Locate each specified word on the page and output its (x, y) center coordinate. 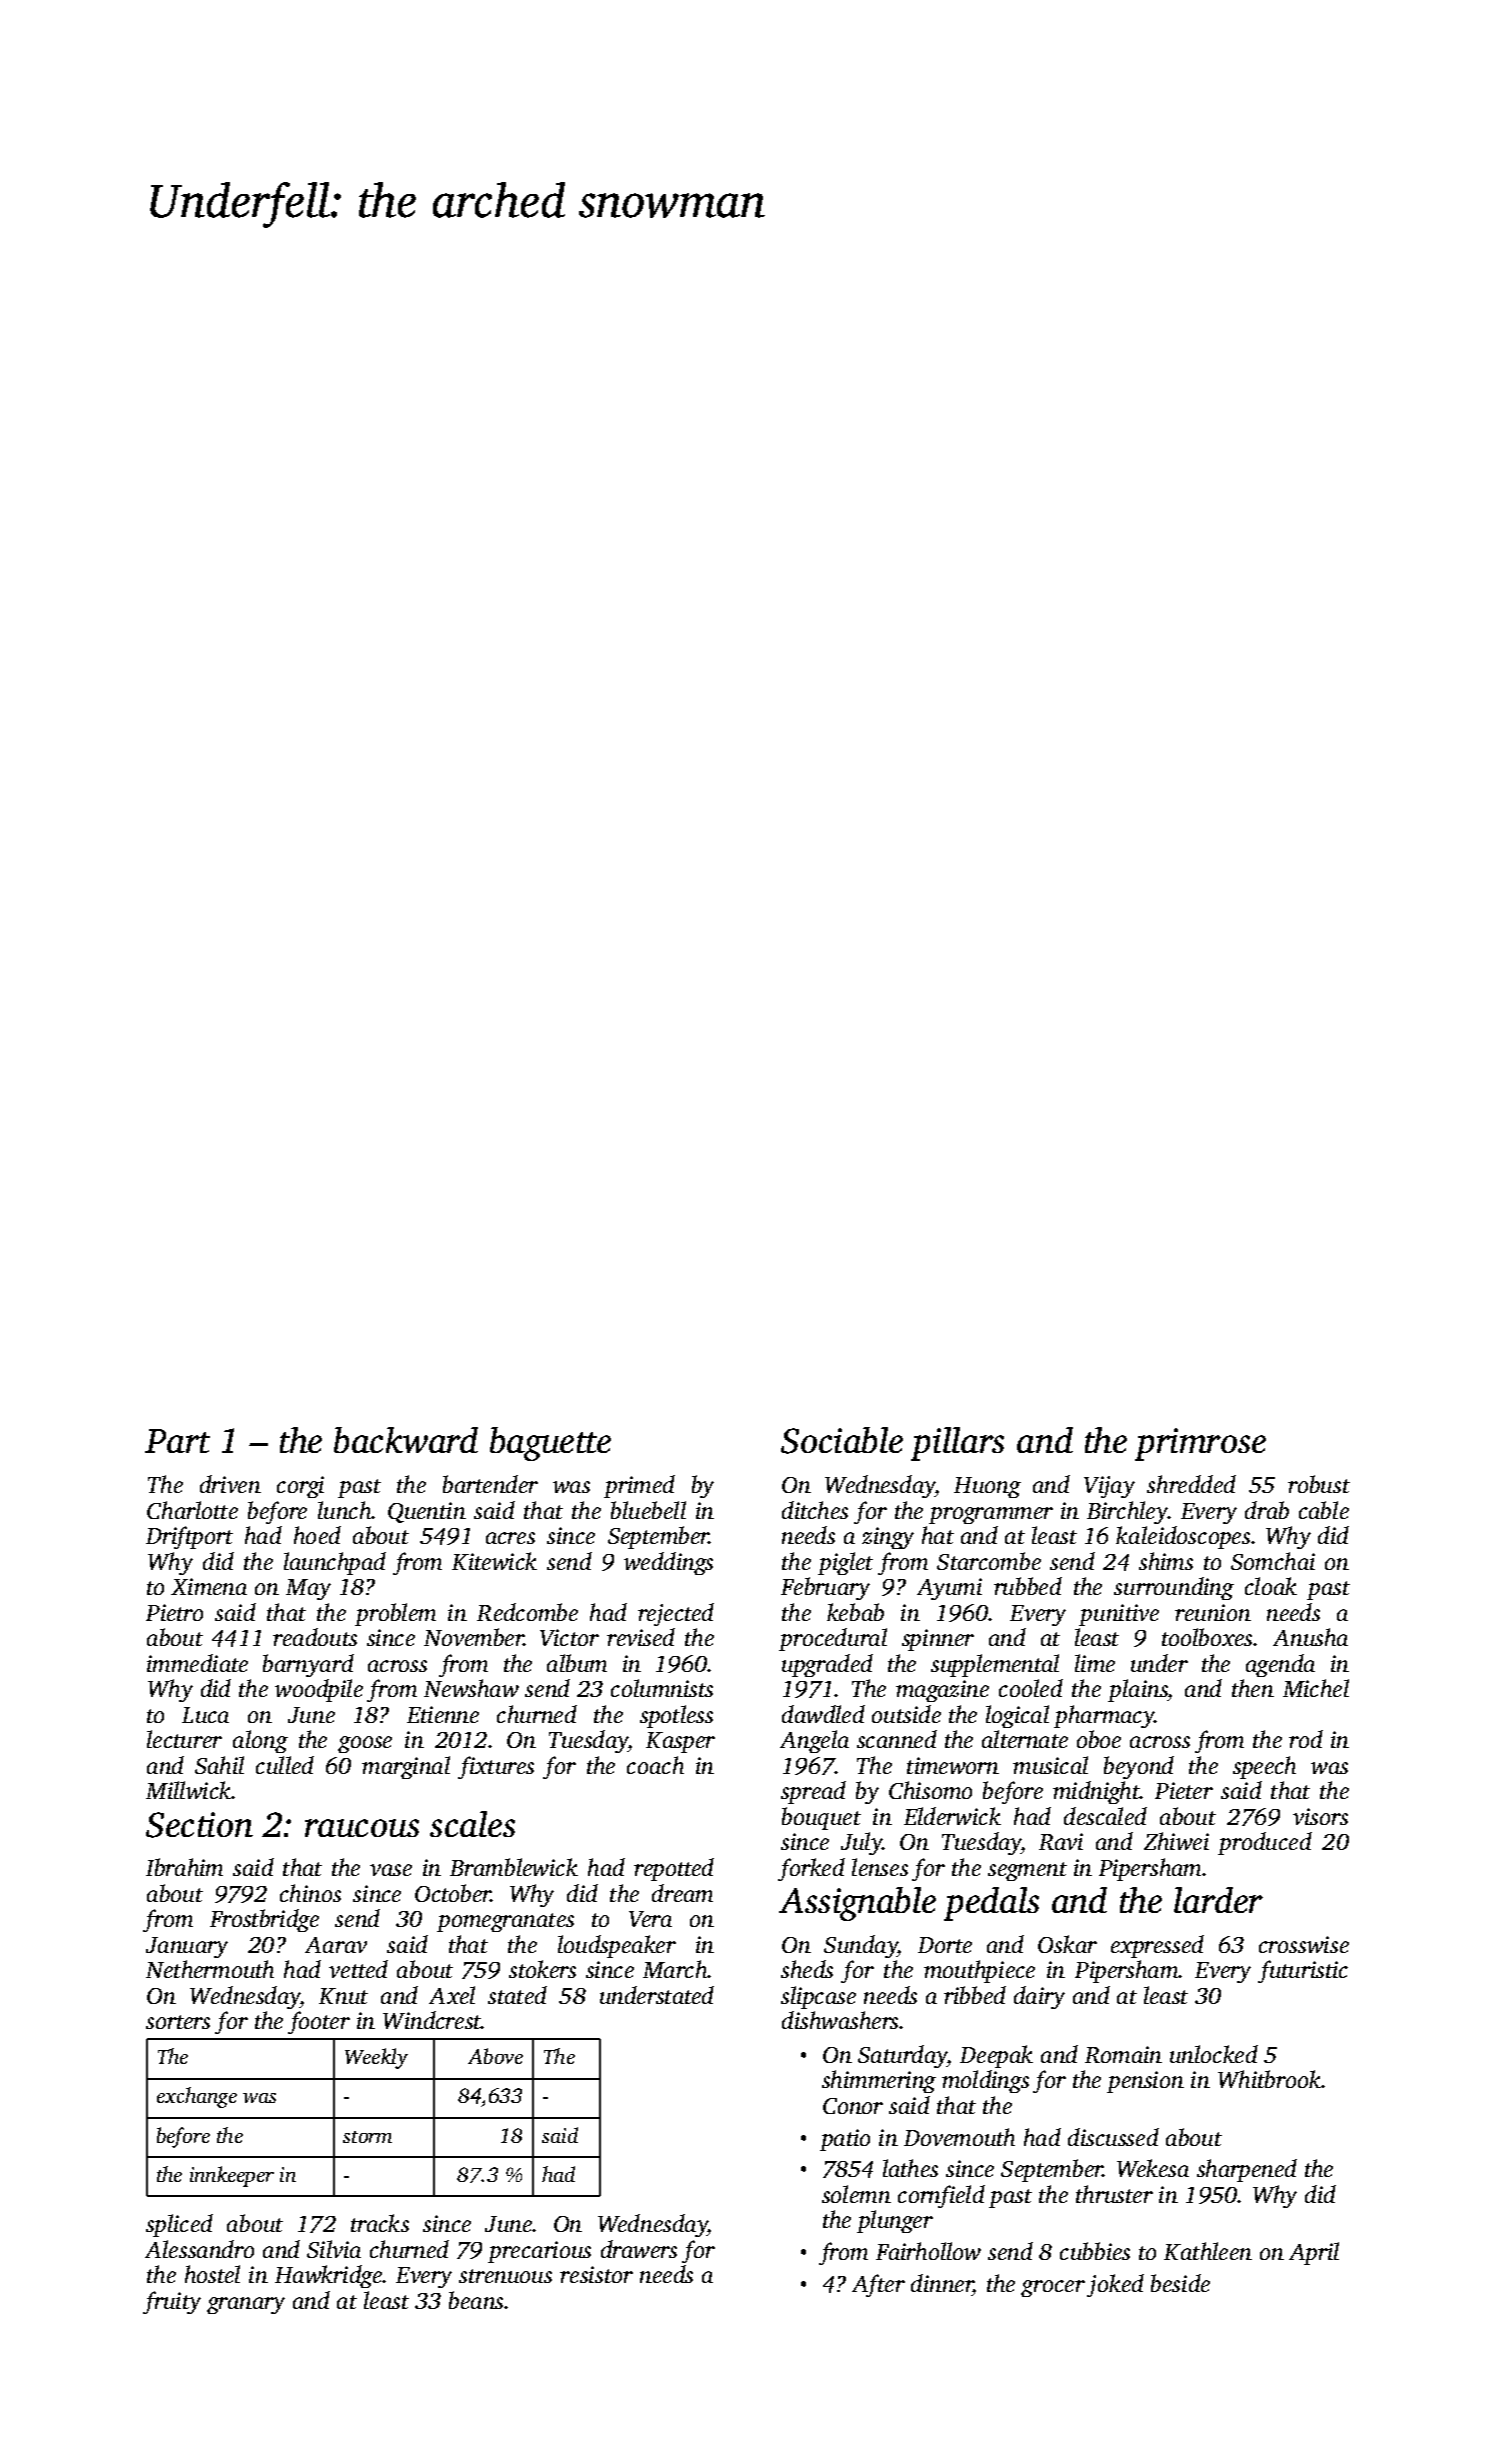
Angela (814, 1741)
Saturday (903, 2056)
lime (1095, 1663)
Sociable (842, 1440)
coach (655, 1765)
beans (477, 2300)
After (878, 2285)
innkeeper (232, 2176)
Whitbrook (1269, 2079)
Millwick (189, 1790)
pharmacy (1104, 1716)
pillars (957, 1444)
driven (230, 1484)
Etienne (443, 1714)
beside (1180, 2283)
